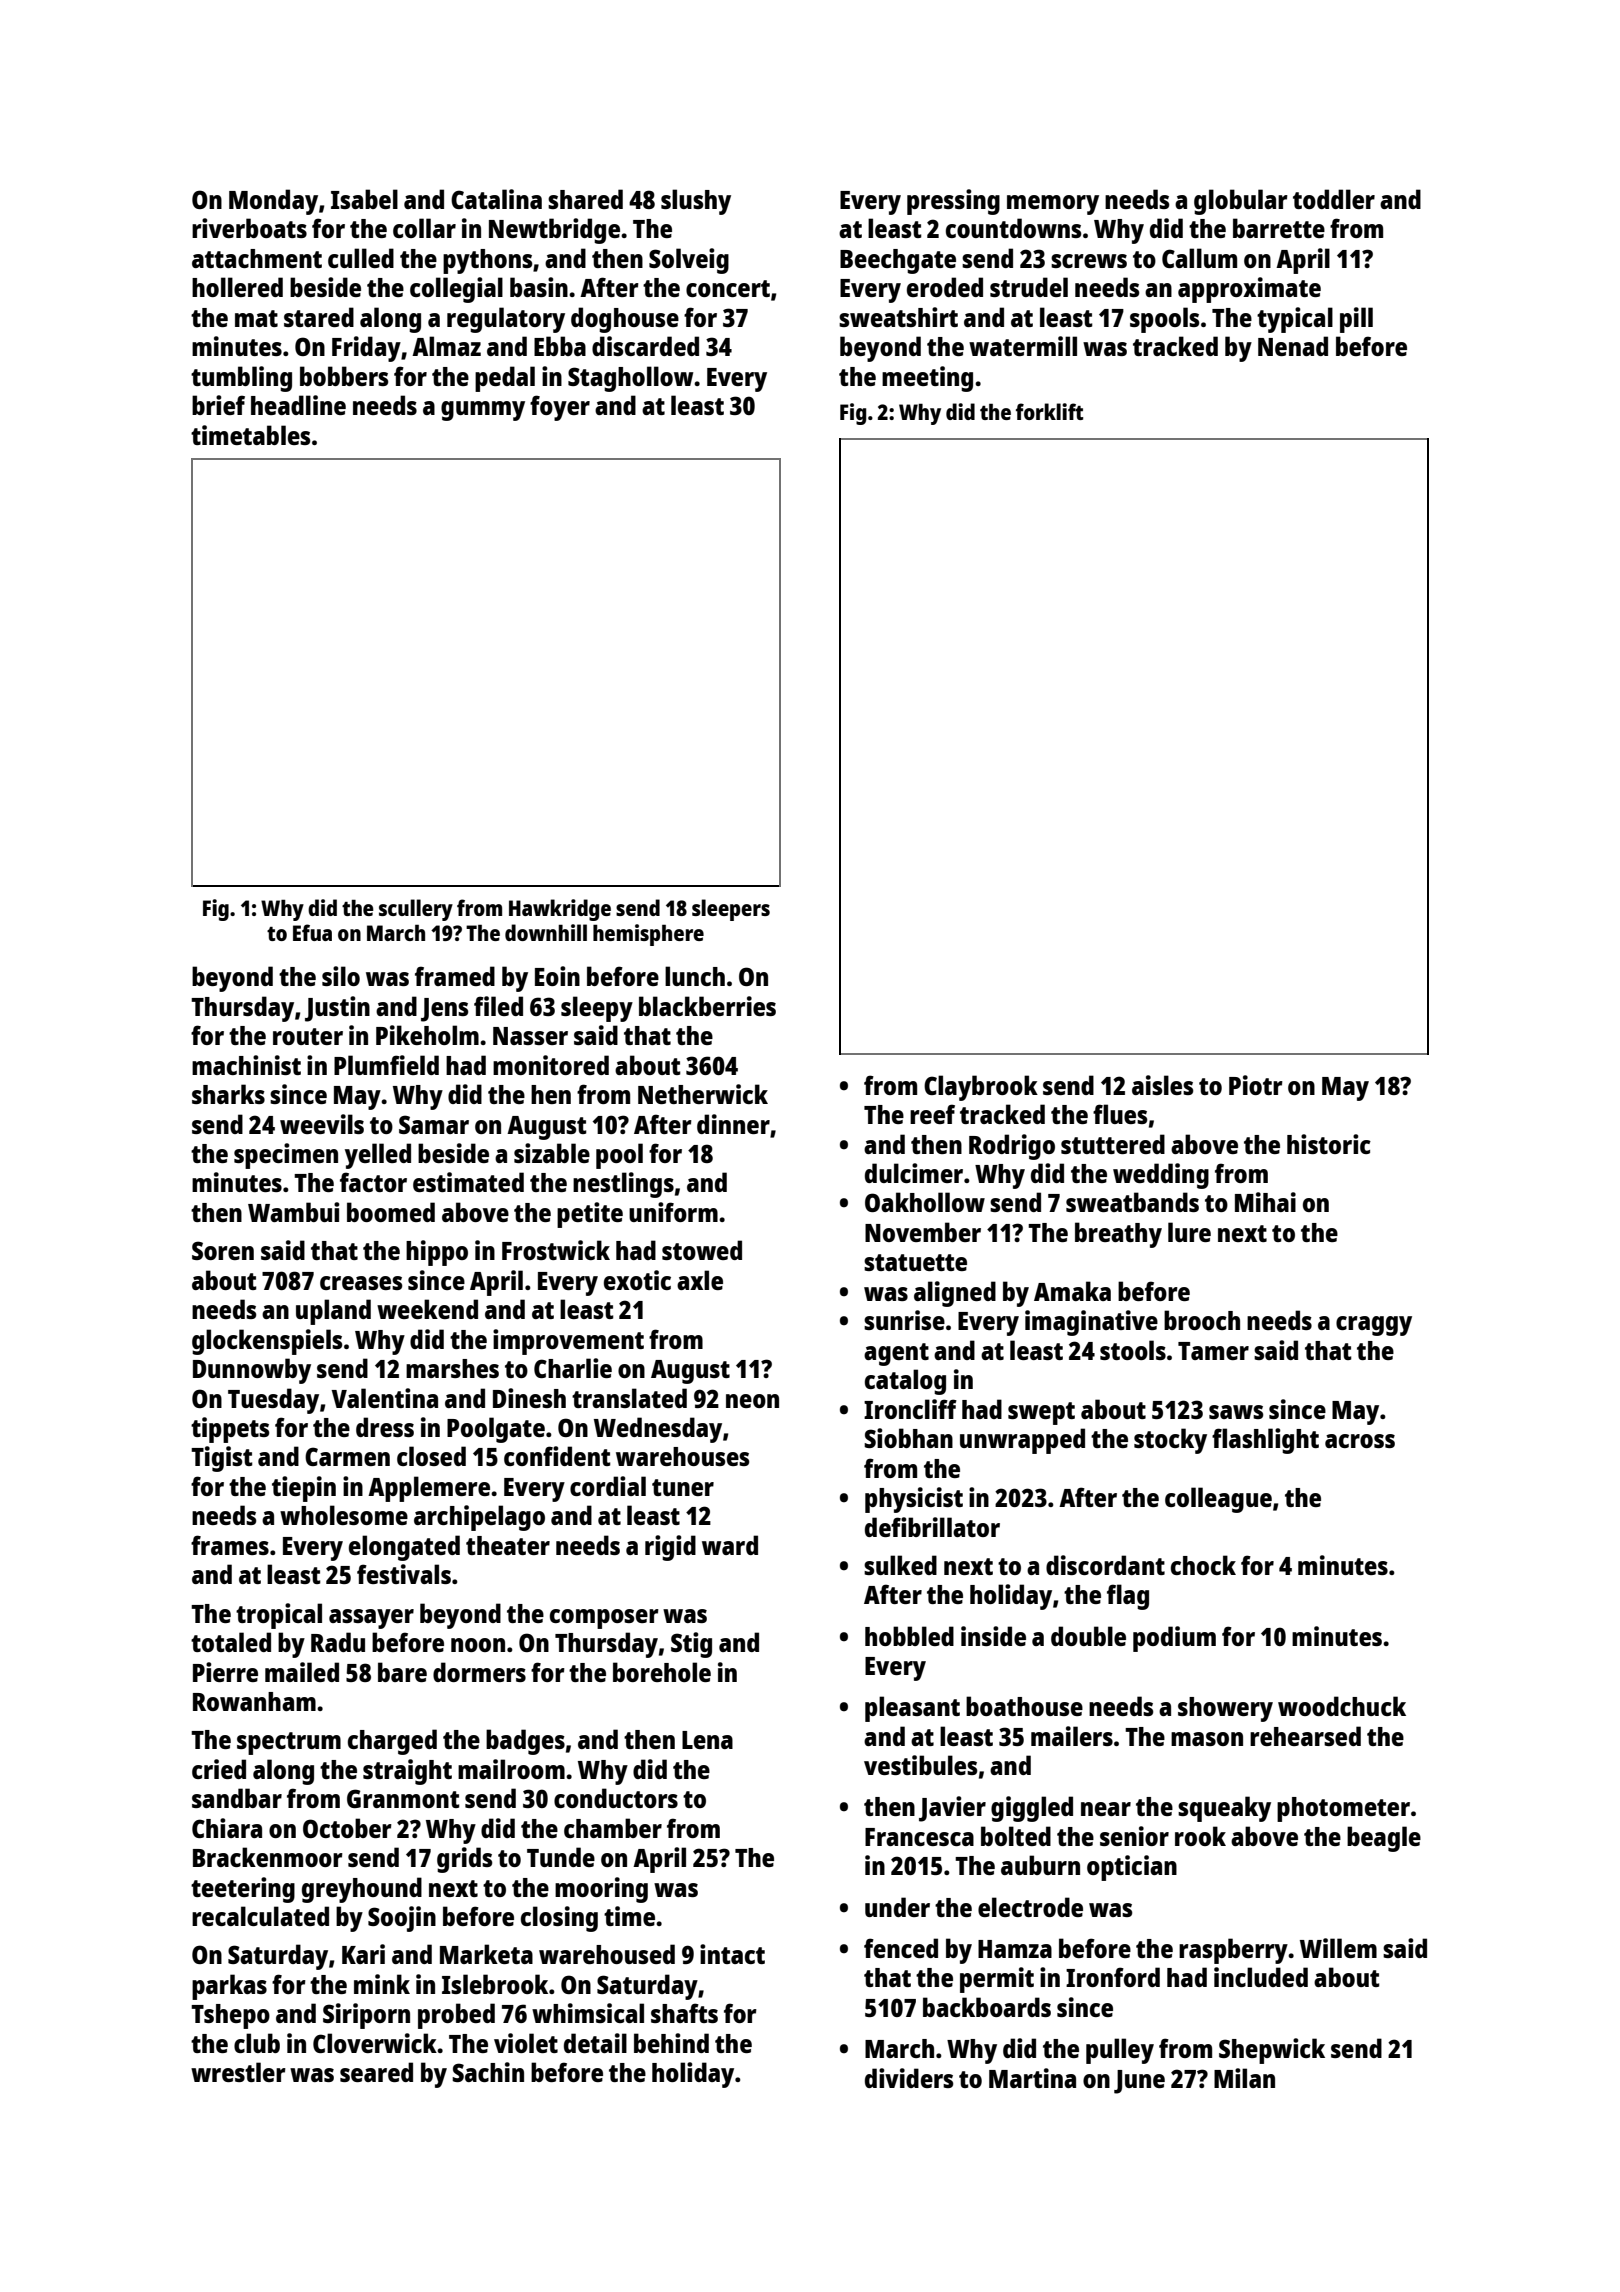 This page has width=1620, height=2292. I want to click on stared, so click(319, 317).
